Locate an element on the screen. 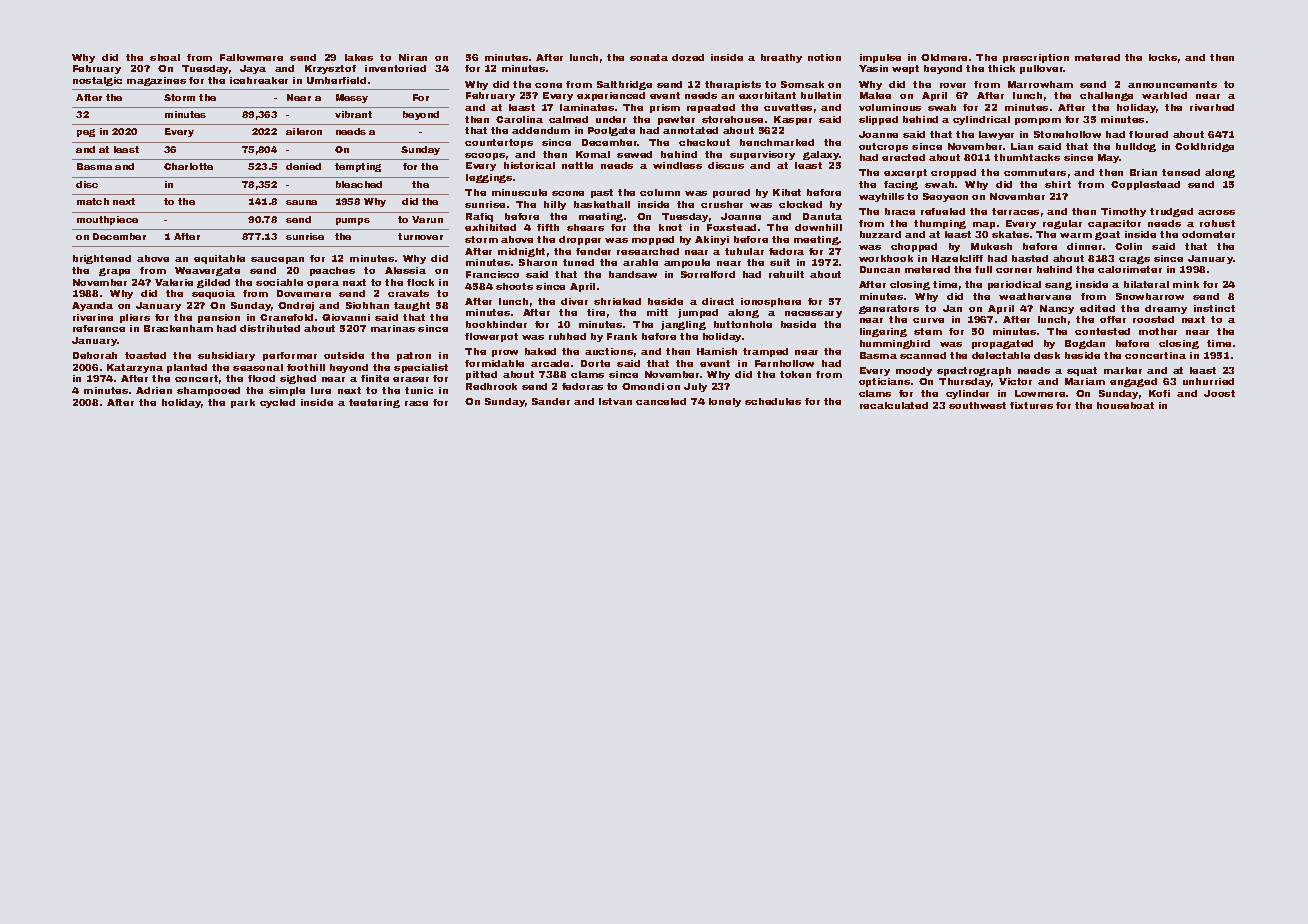 The width and height of the screenshot is (1308, 924). benchmarked is located at coordinates (777, 142).
